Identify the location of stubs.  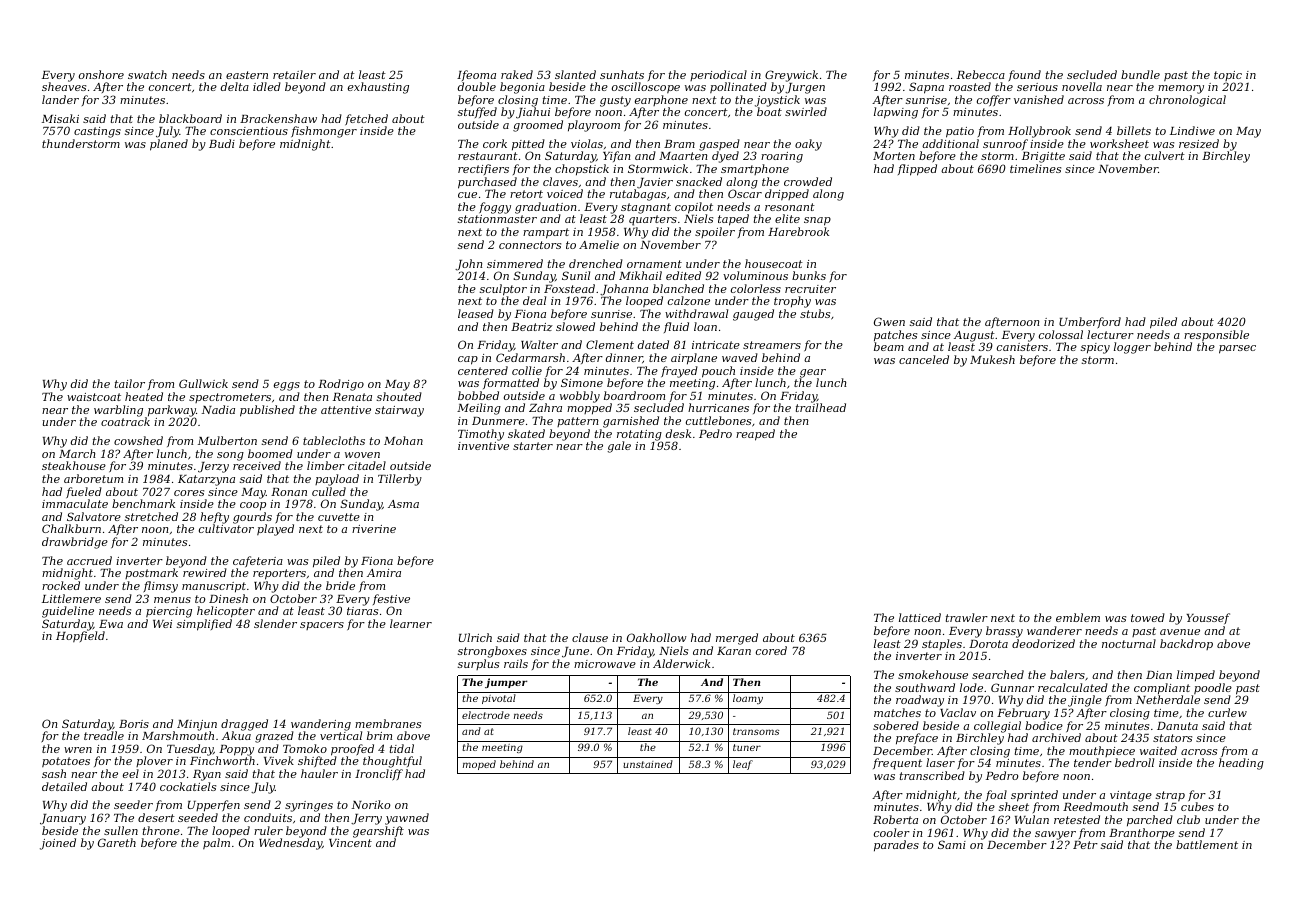
(815, 313).
